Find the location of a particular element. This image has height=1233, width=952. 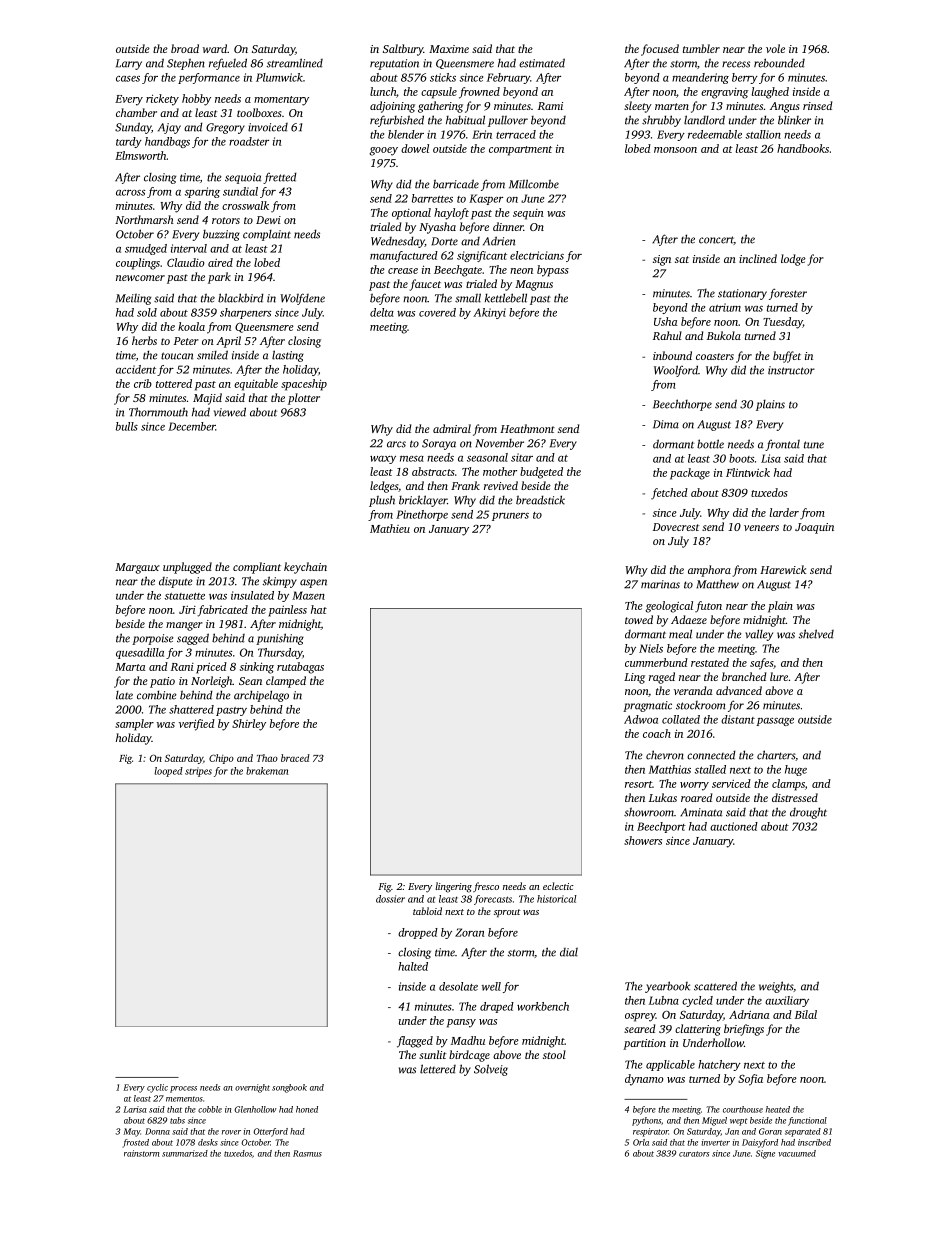

halted is located at coordinates (413, 966).
